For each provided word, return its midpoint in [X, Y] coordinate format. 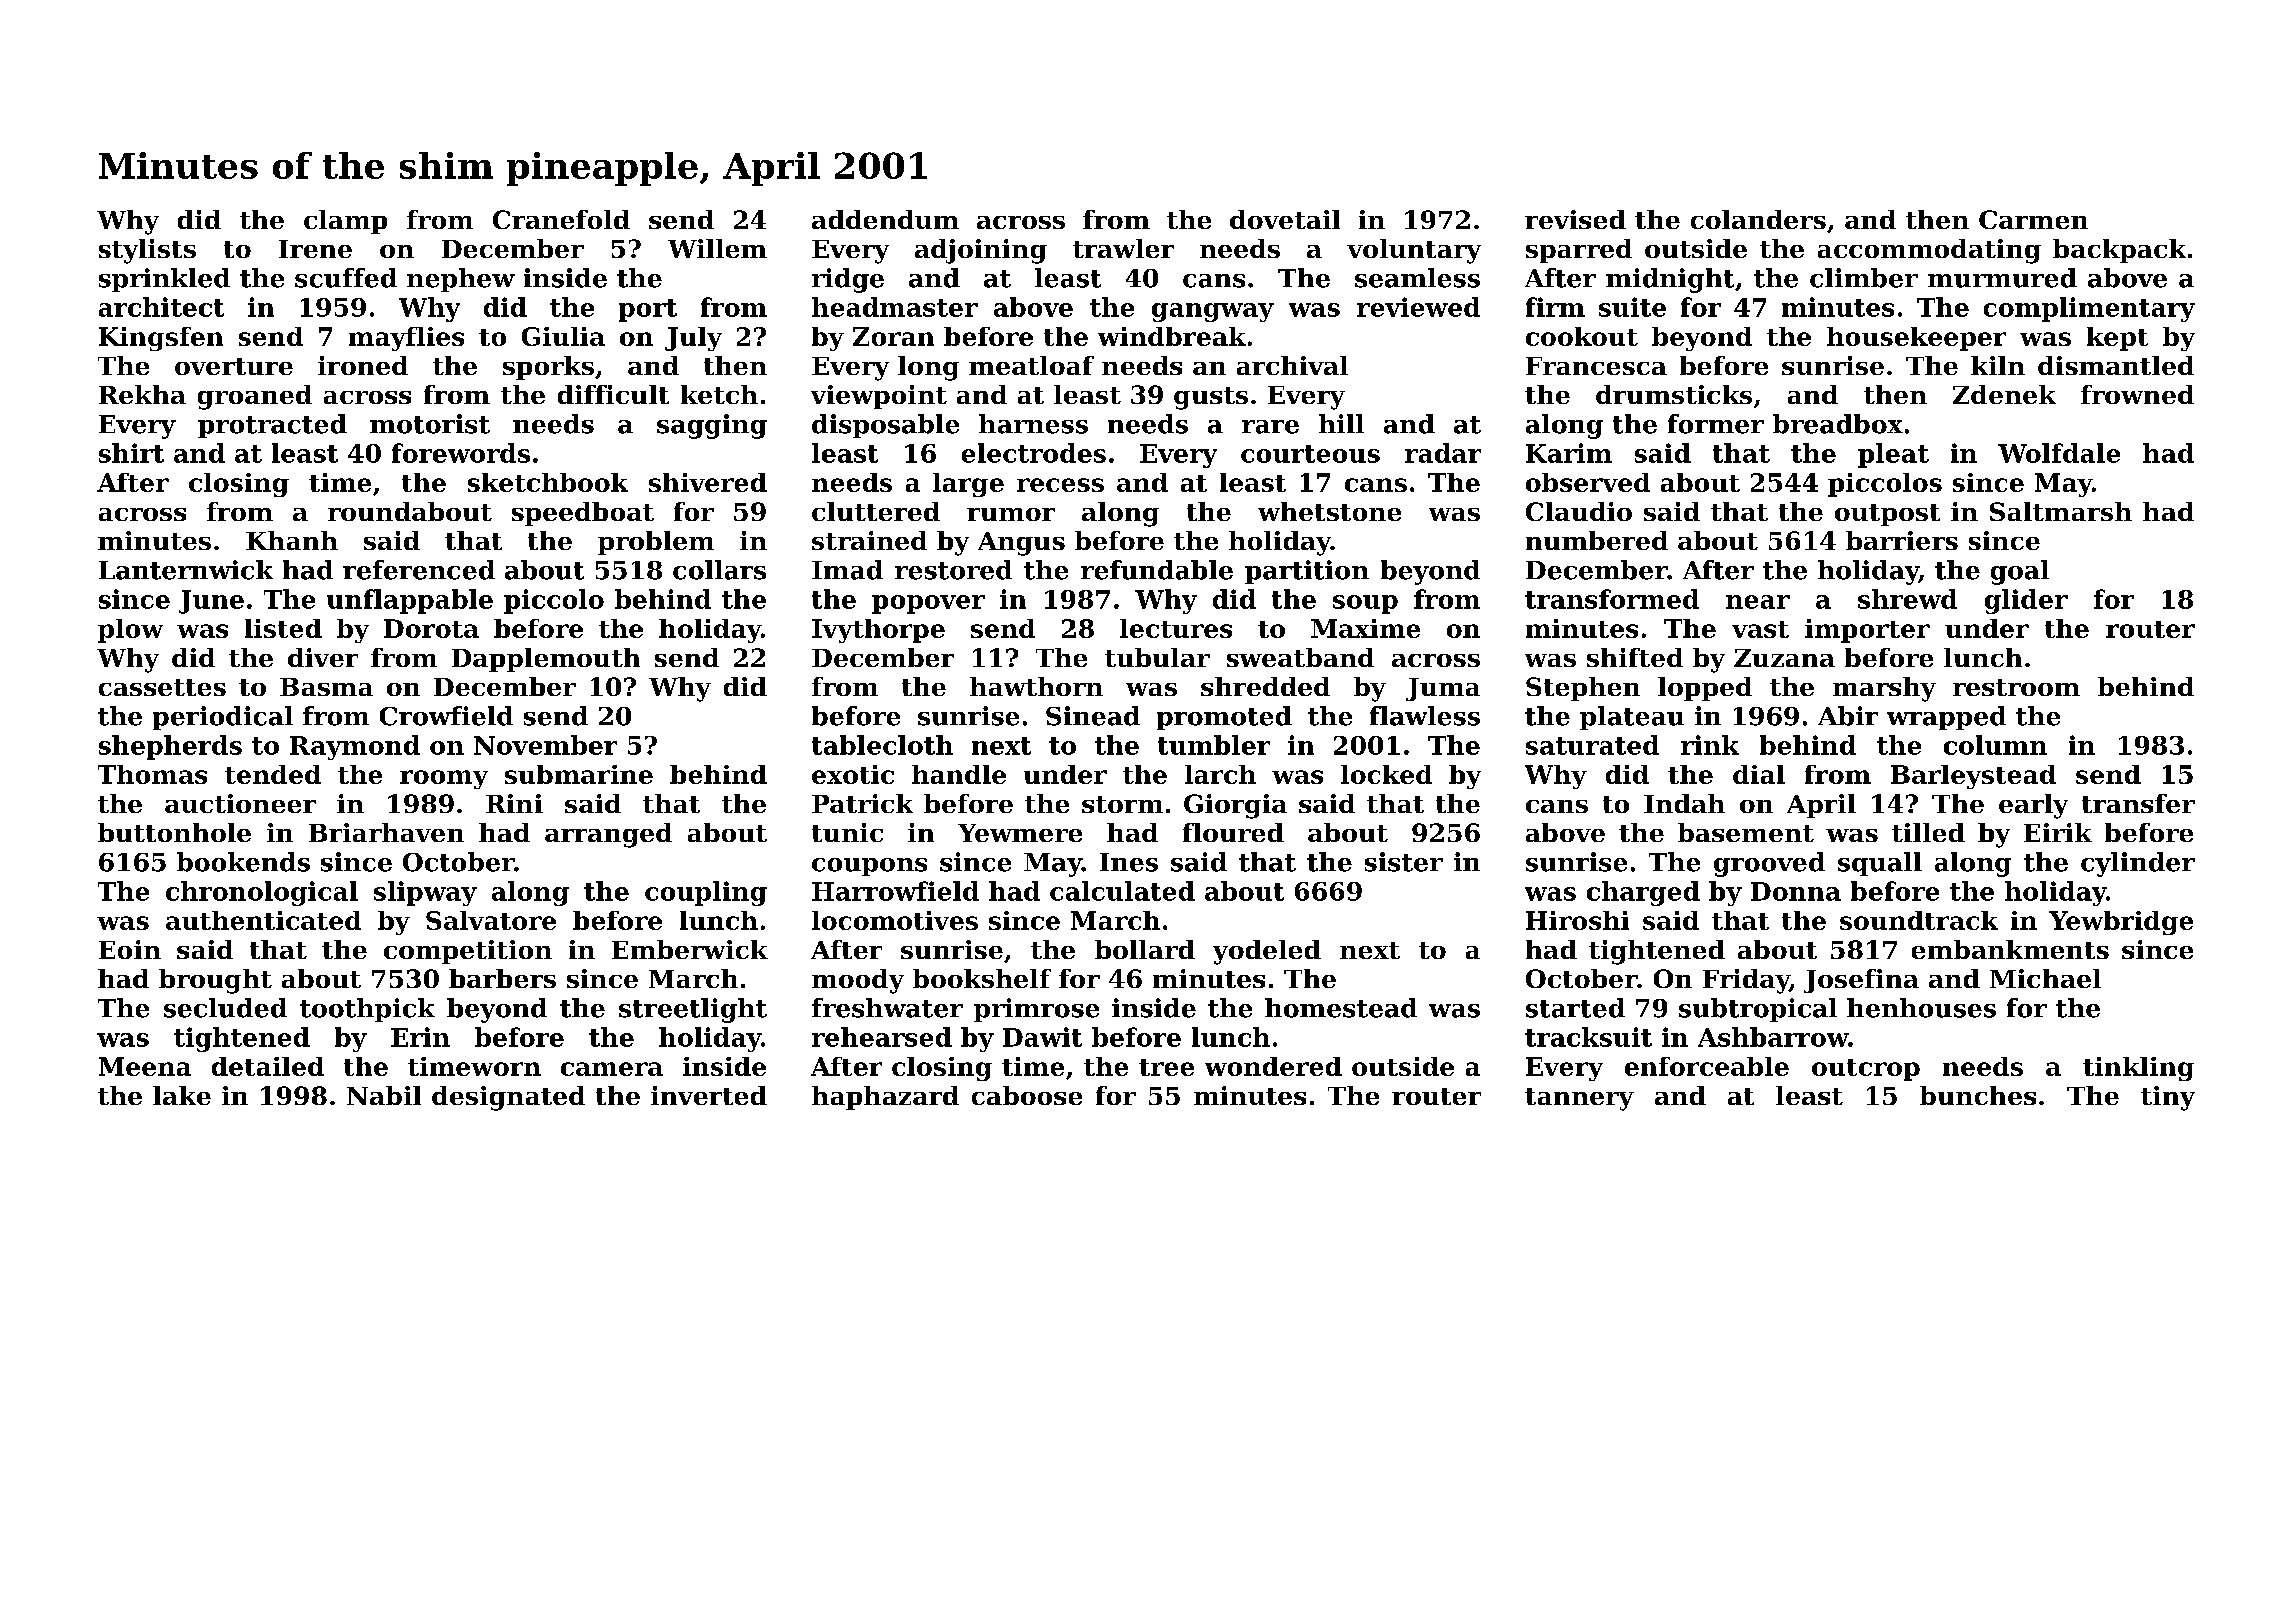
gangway [1213, 312]
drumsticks [1674, 394]
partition [1307, 572]
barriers [1902, 540]
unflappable [410, 601]
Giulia [563, 336]
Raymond [355, 747]
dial [1759, 774]
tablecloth [882, 745]
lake [182, 1095]
